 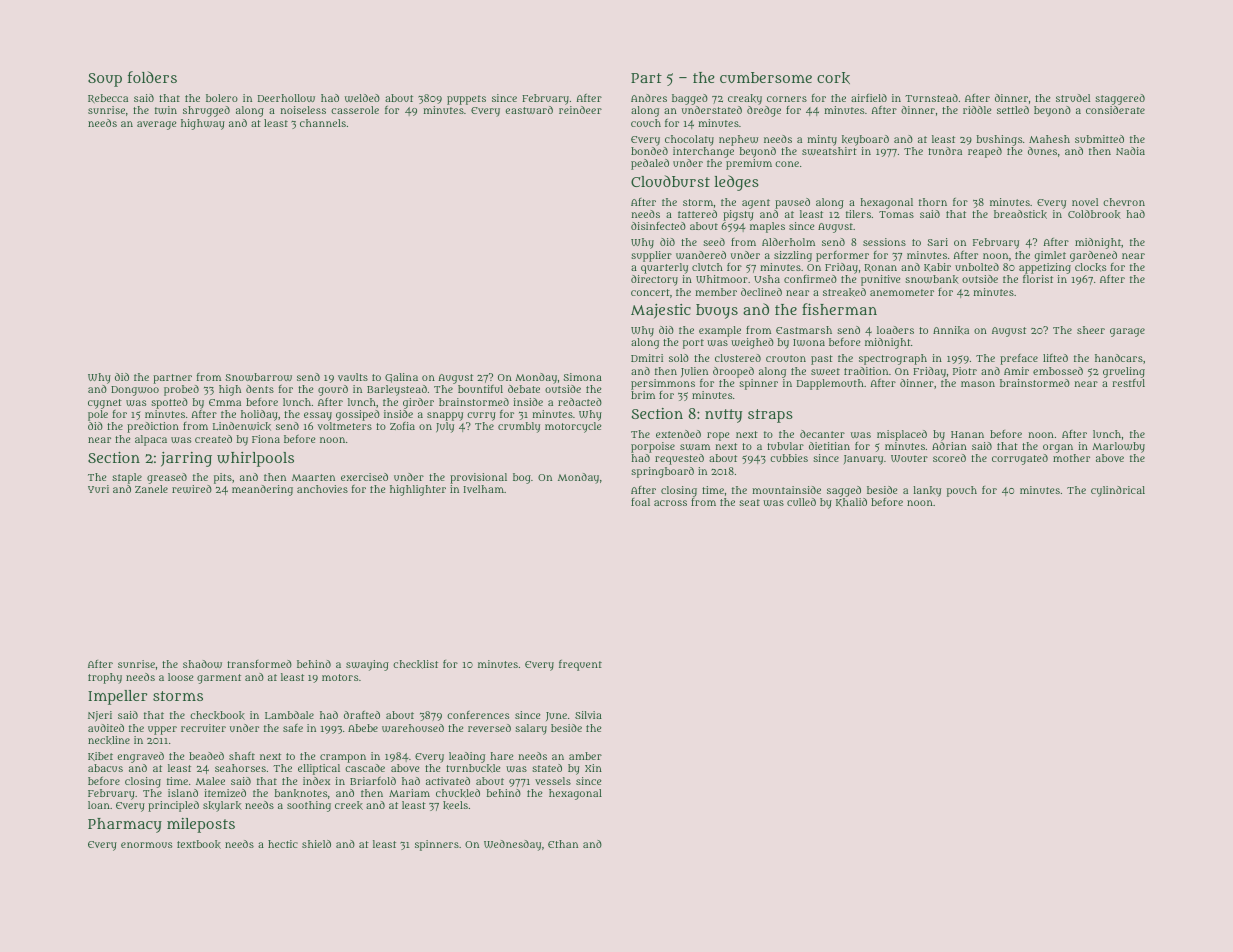 What do you see at coordinates (694, 372) in the screenshot?
I see `Julien` at bounding box center [694, 372].
